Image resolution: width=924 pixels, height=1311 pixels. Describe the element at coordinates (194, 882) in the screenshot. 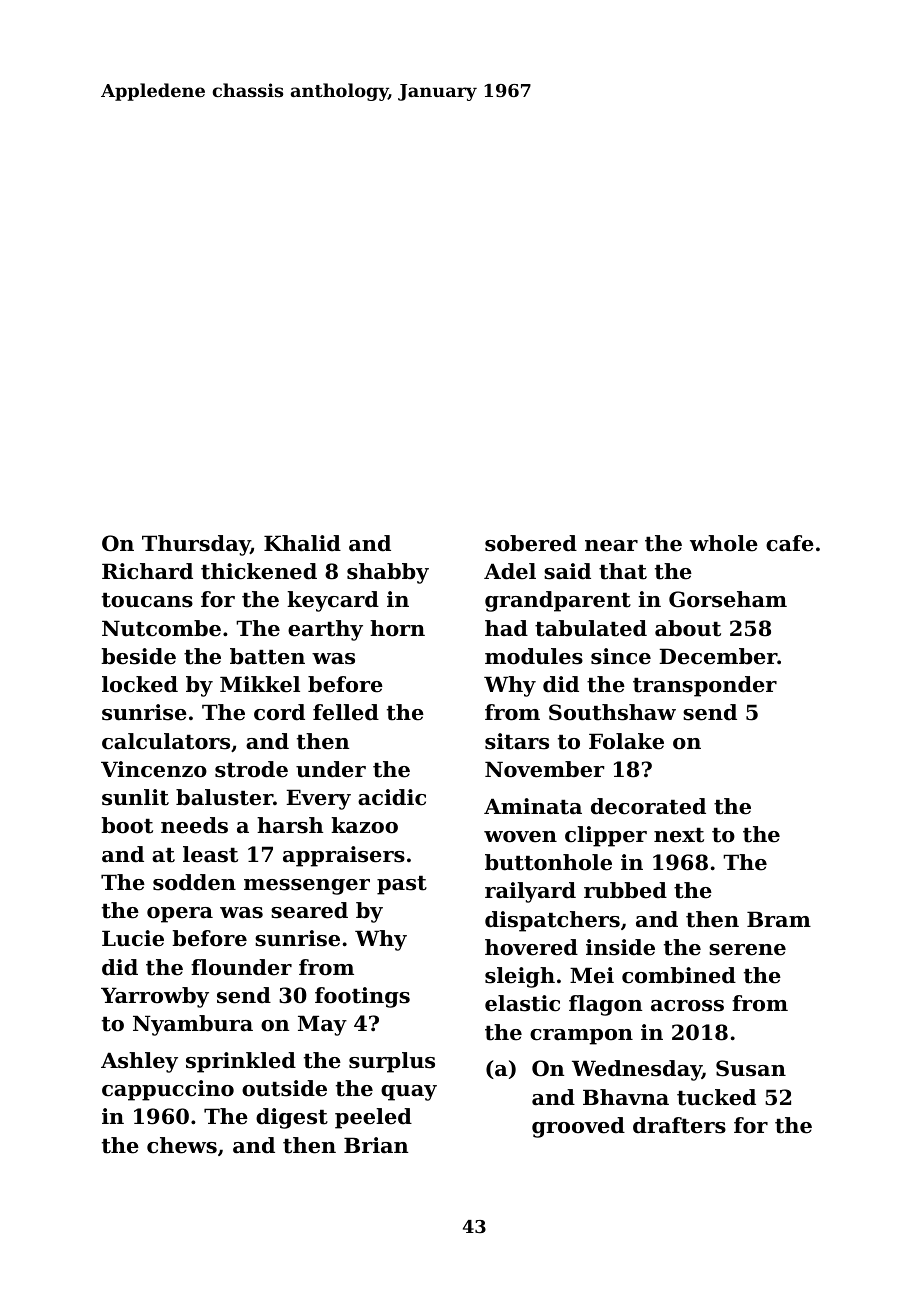

I see `sodden` at that location.
